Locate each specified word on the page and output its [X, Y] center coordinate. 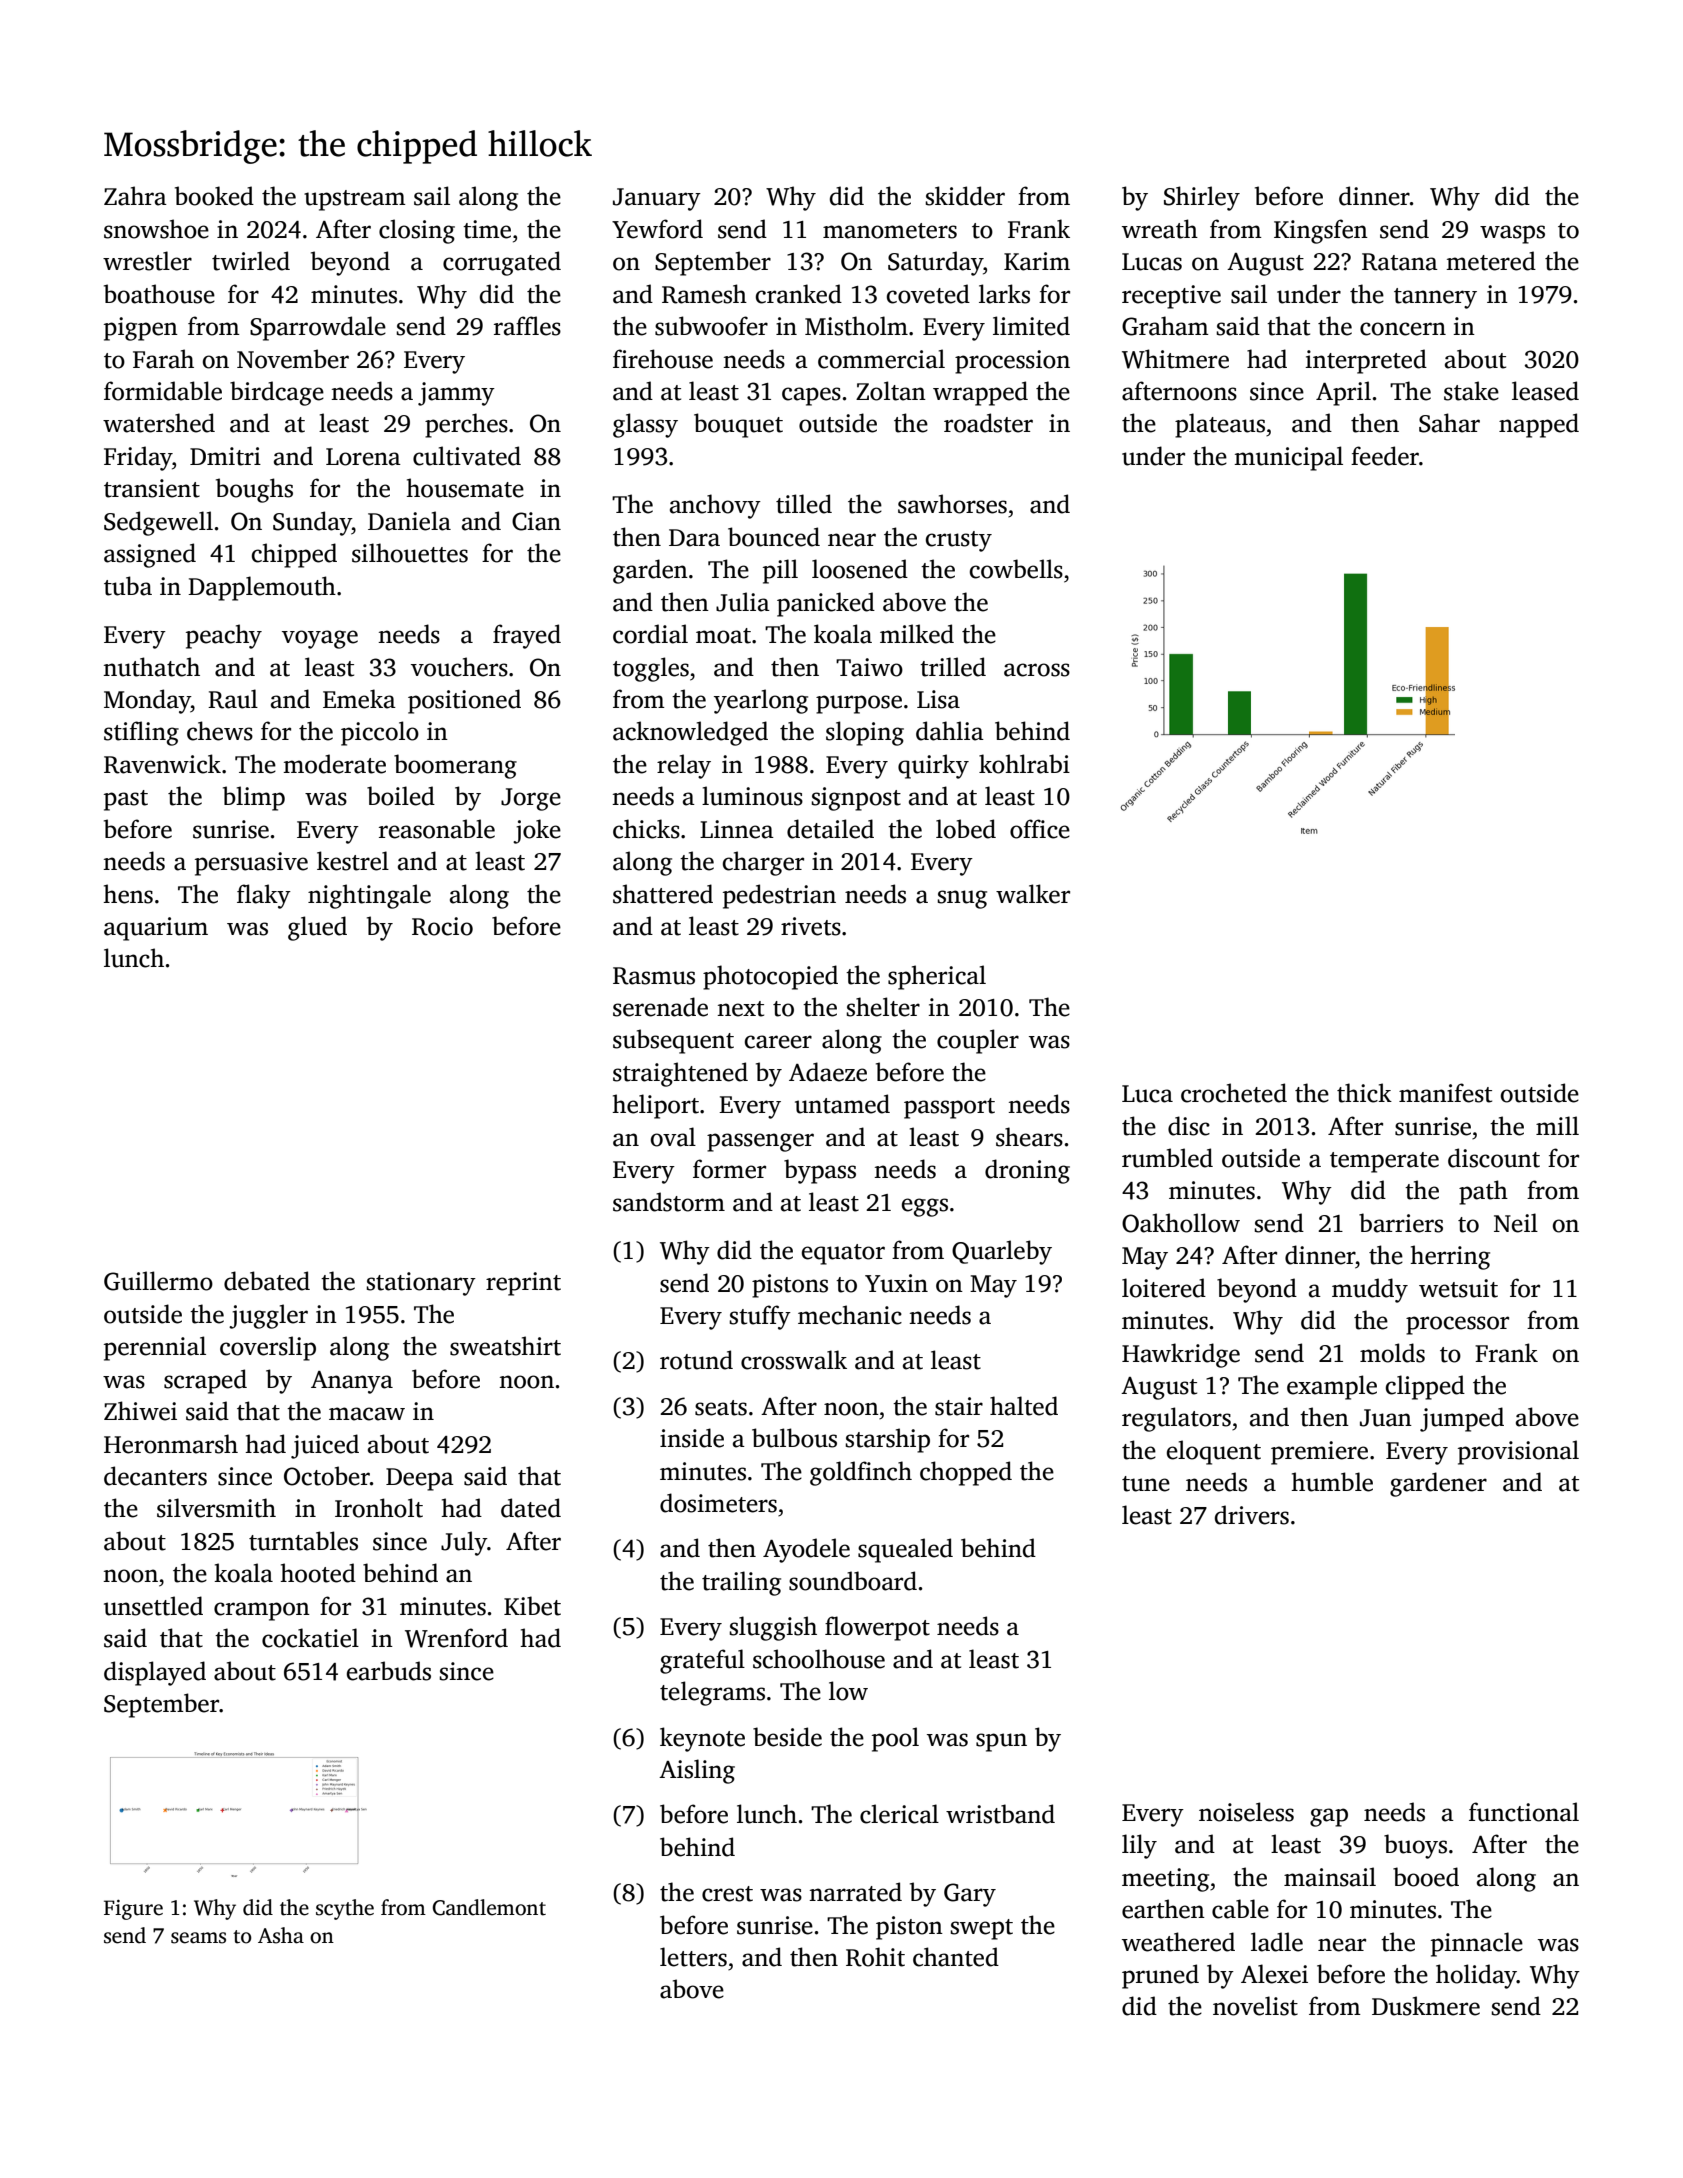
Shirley [1202, 198]
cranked [799, 294]
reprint [523, 1284]
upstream [355, 200]
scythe [345, 1909]
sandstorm [669, 1202]
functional [1524, 1812]
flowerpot [877, 1628]
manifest [1445, 1093]
